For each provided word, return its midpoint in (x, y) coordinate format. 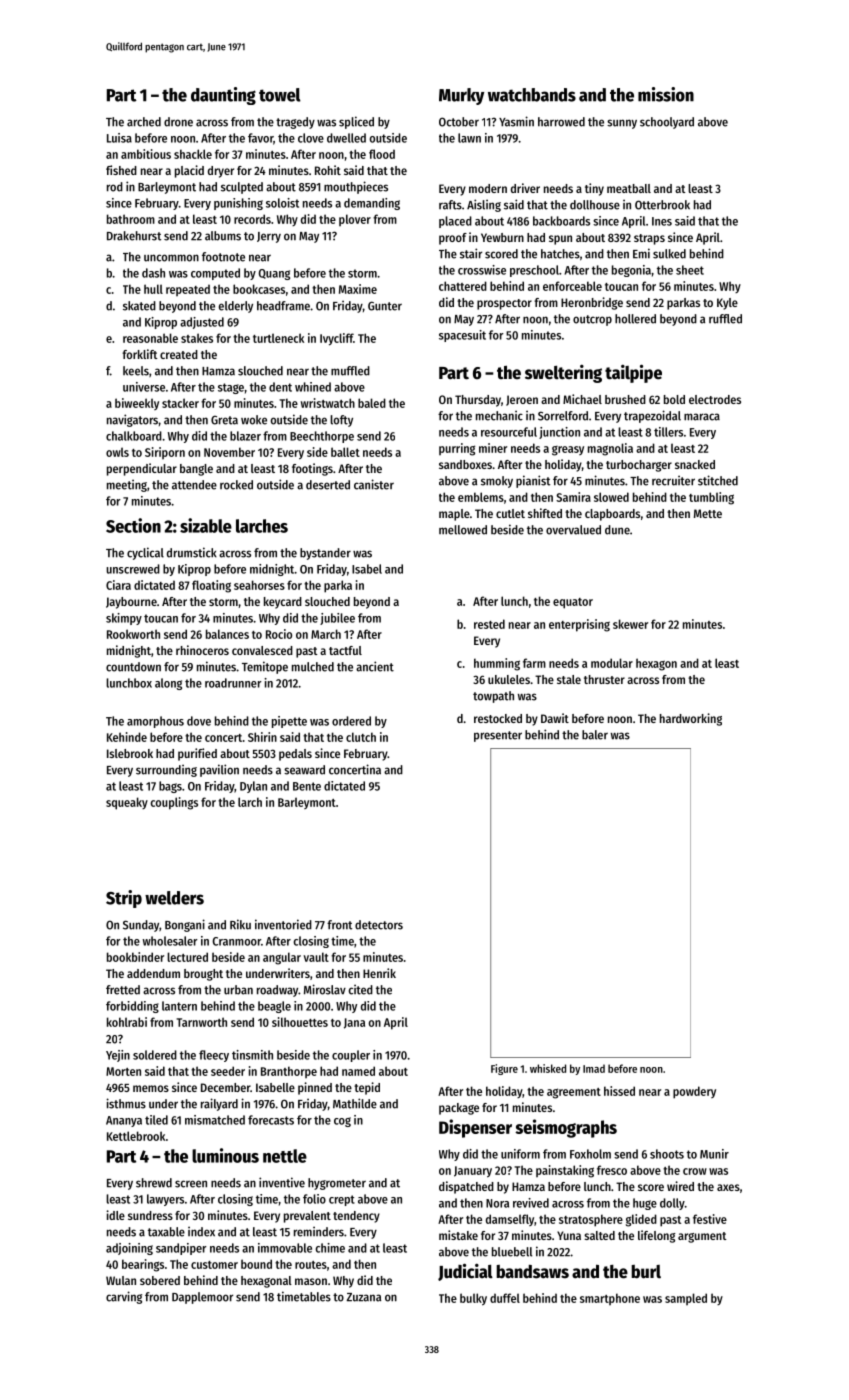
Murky (461, 96)
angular (282, 958)
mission (666, 94)
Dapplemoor (202, 1298)
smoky (497, 482)
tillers (668, 432)
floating (211, 586)
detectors (379, 925)
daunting (223, 96)
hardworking (691, 719)
